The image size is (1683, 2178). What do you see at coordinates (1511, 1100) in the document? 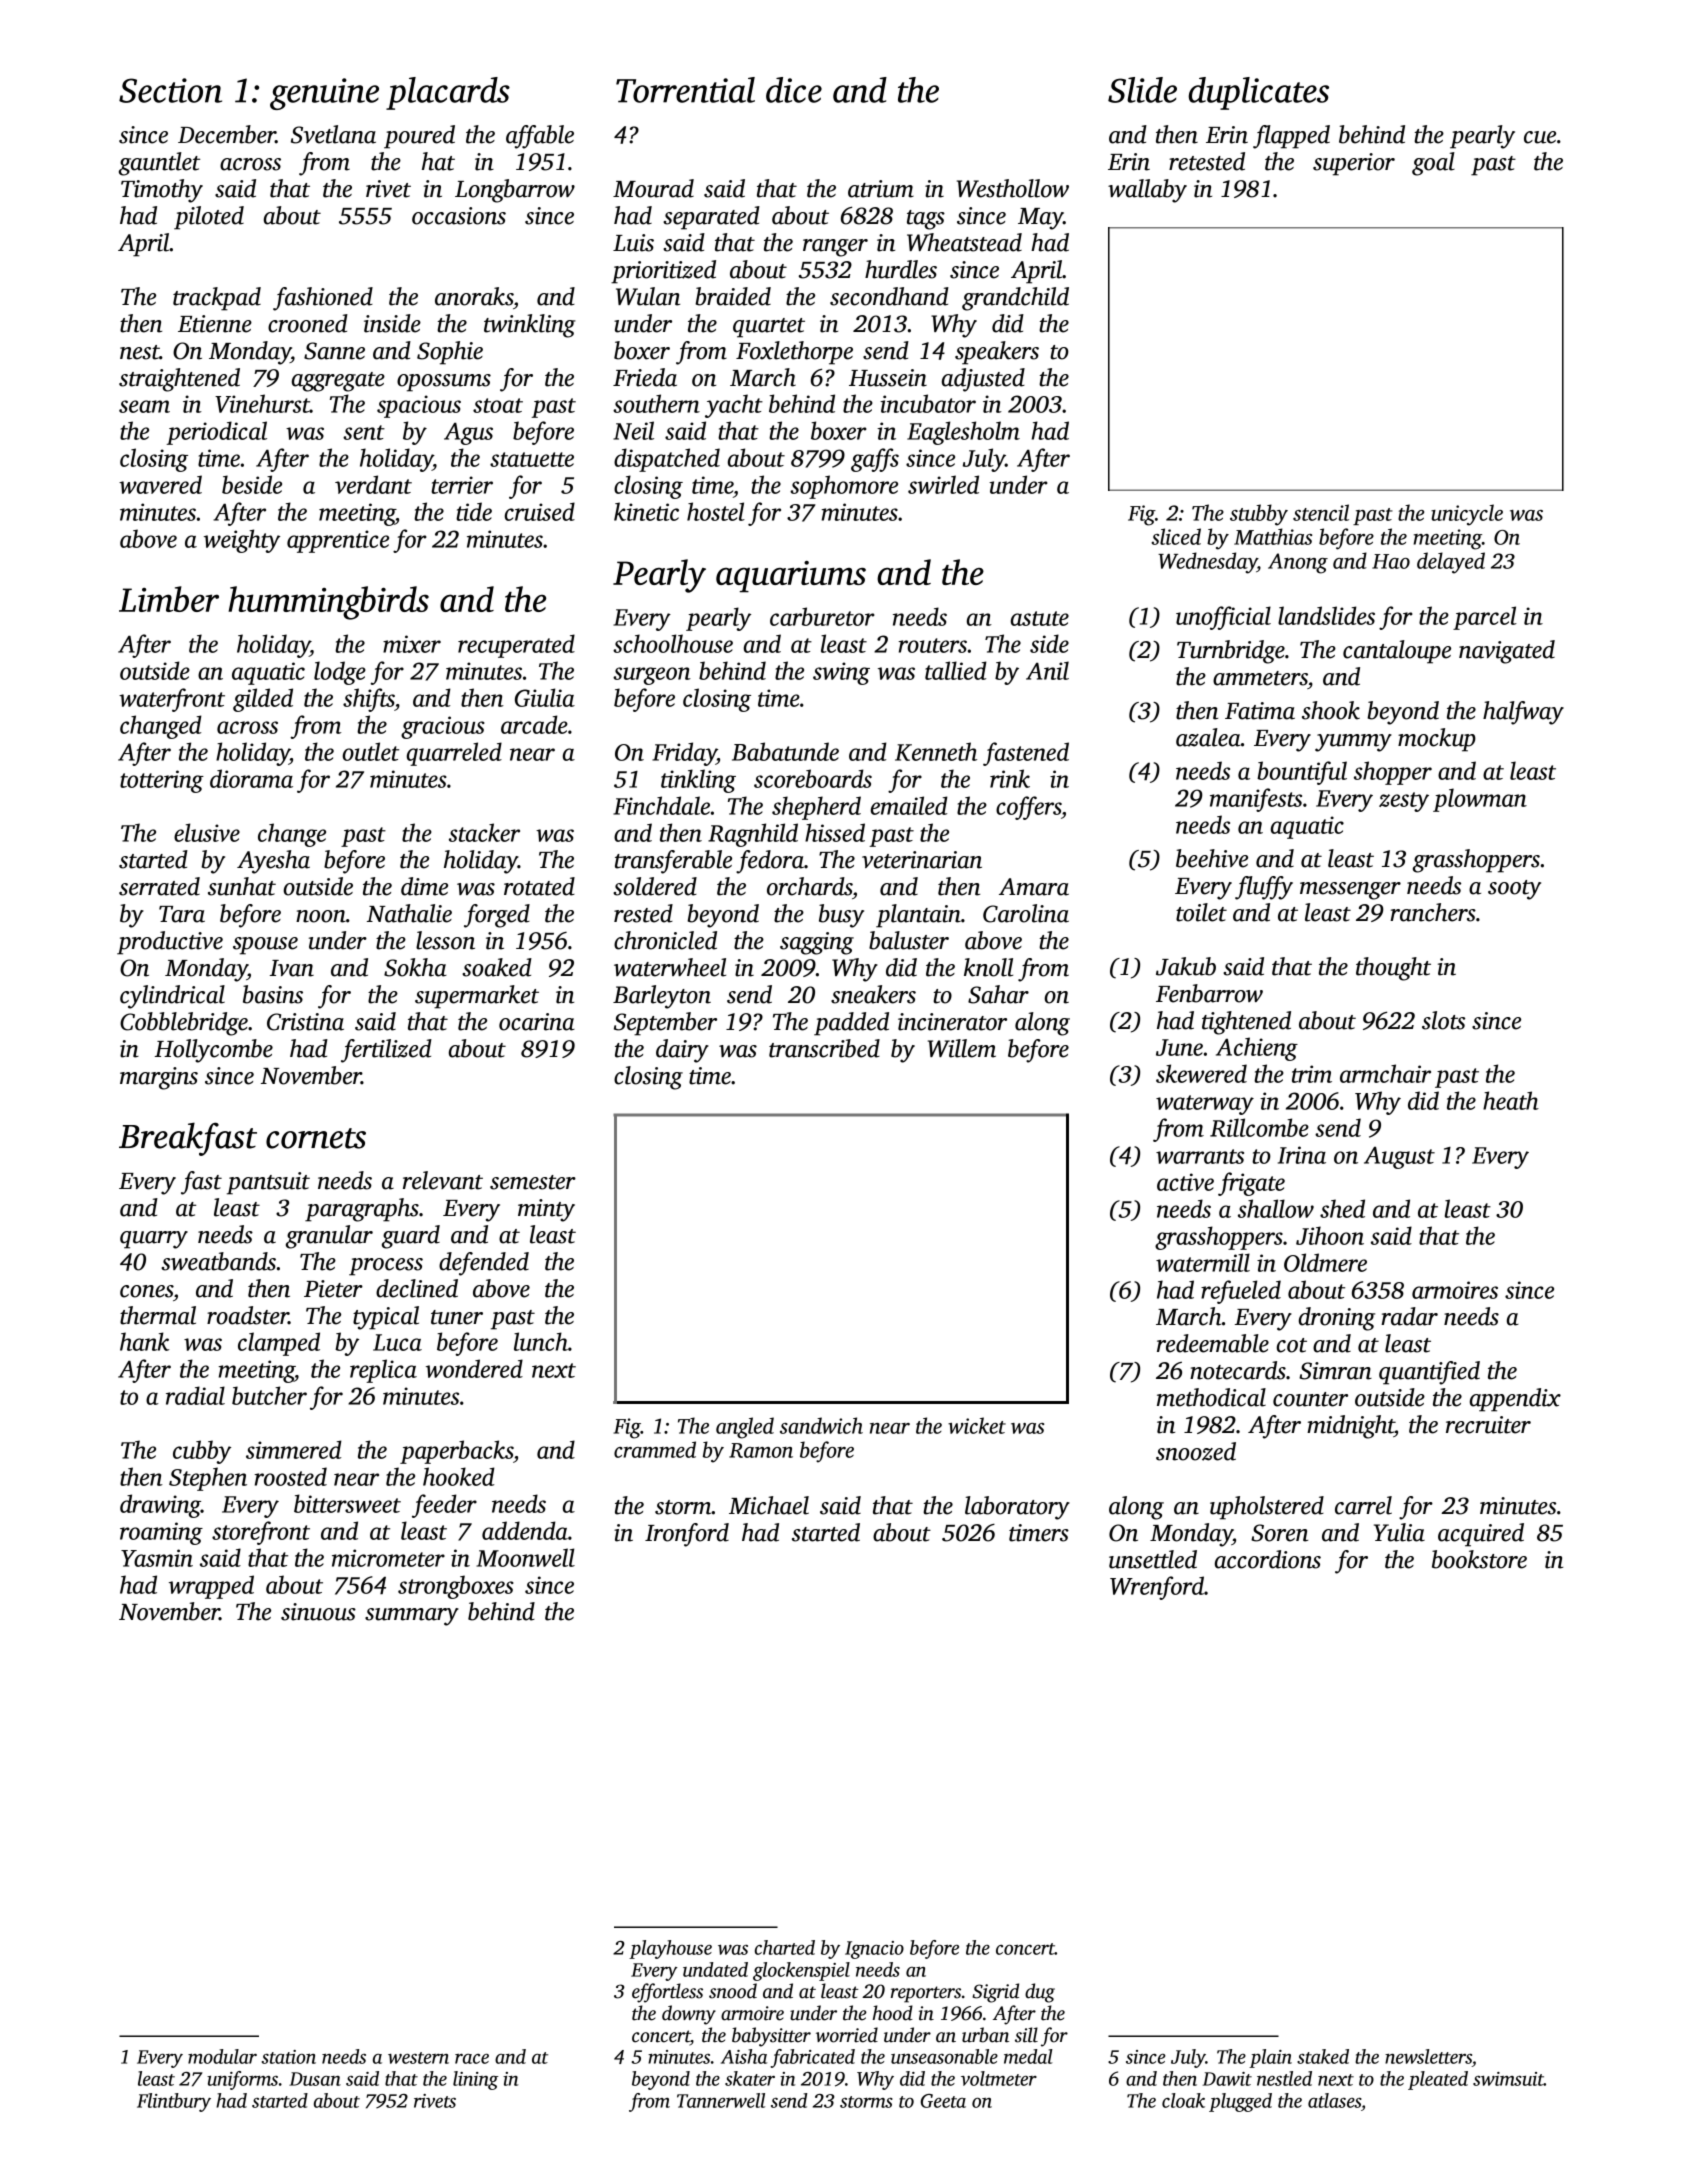
I see `heath` at bounding box center [1511, 1100].
